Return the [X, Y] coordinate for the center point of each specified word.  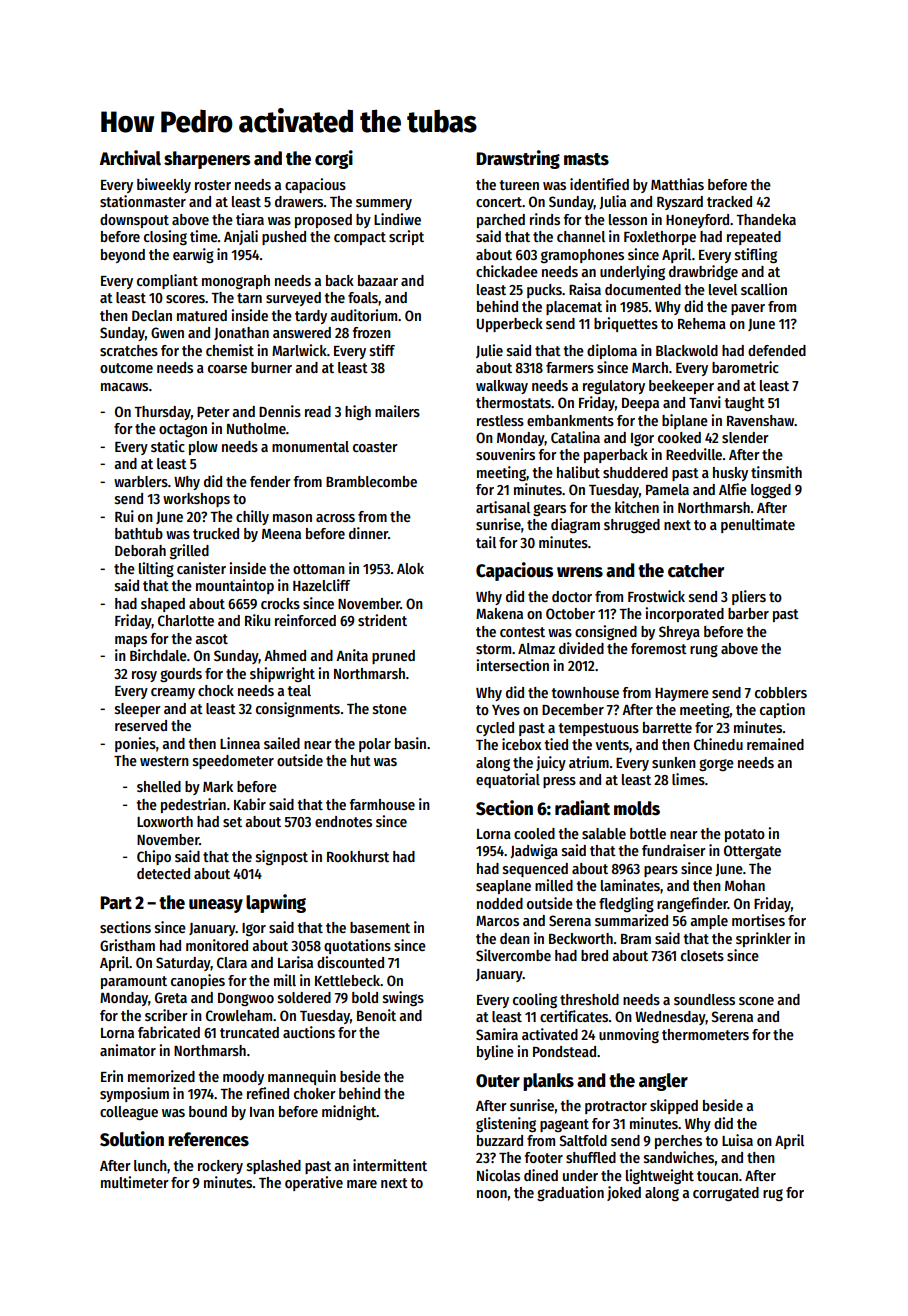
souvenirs [505, 454]
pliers [749, 597]
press [559, 782]
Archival [130, 158]
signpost [282, 857]
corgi [334, 159]
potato [745, 835]
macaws [124, 387]
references [208, 1139]
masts [586, 159]
